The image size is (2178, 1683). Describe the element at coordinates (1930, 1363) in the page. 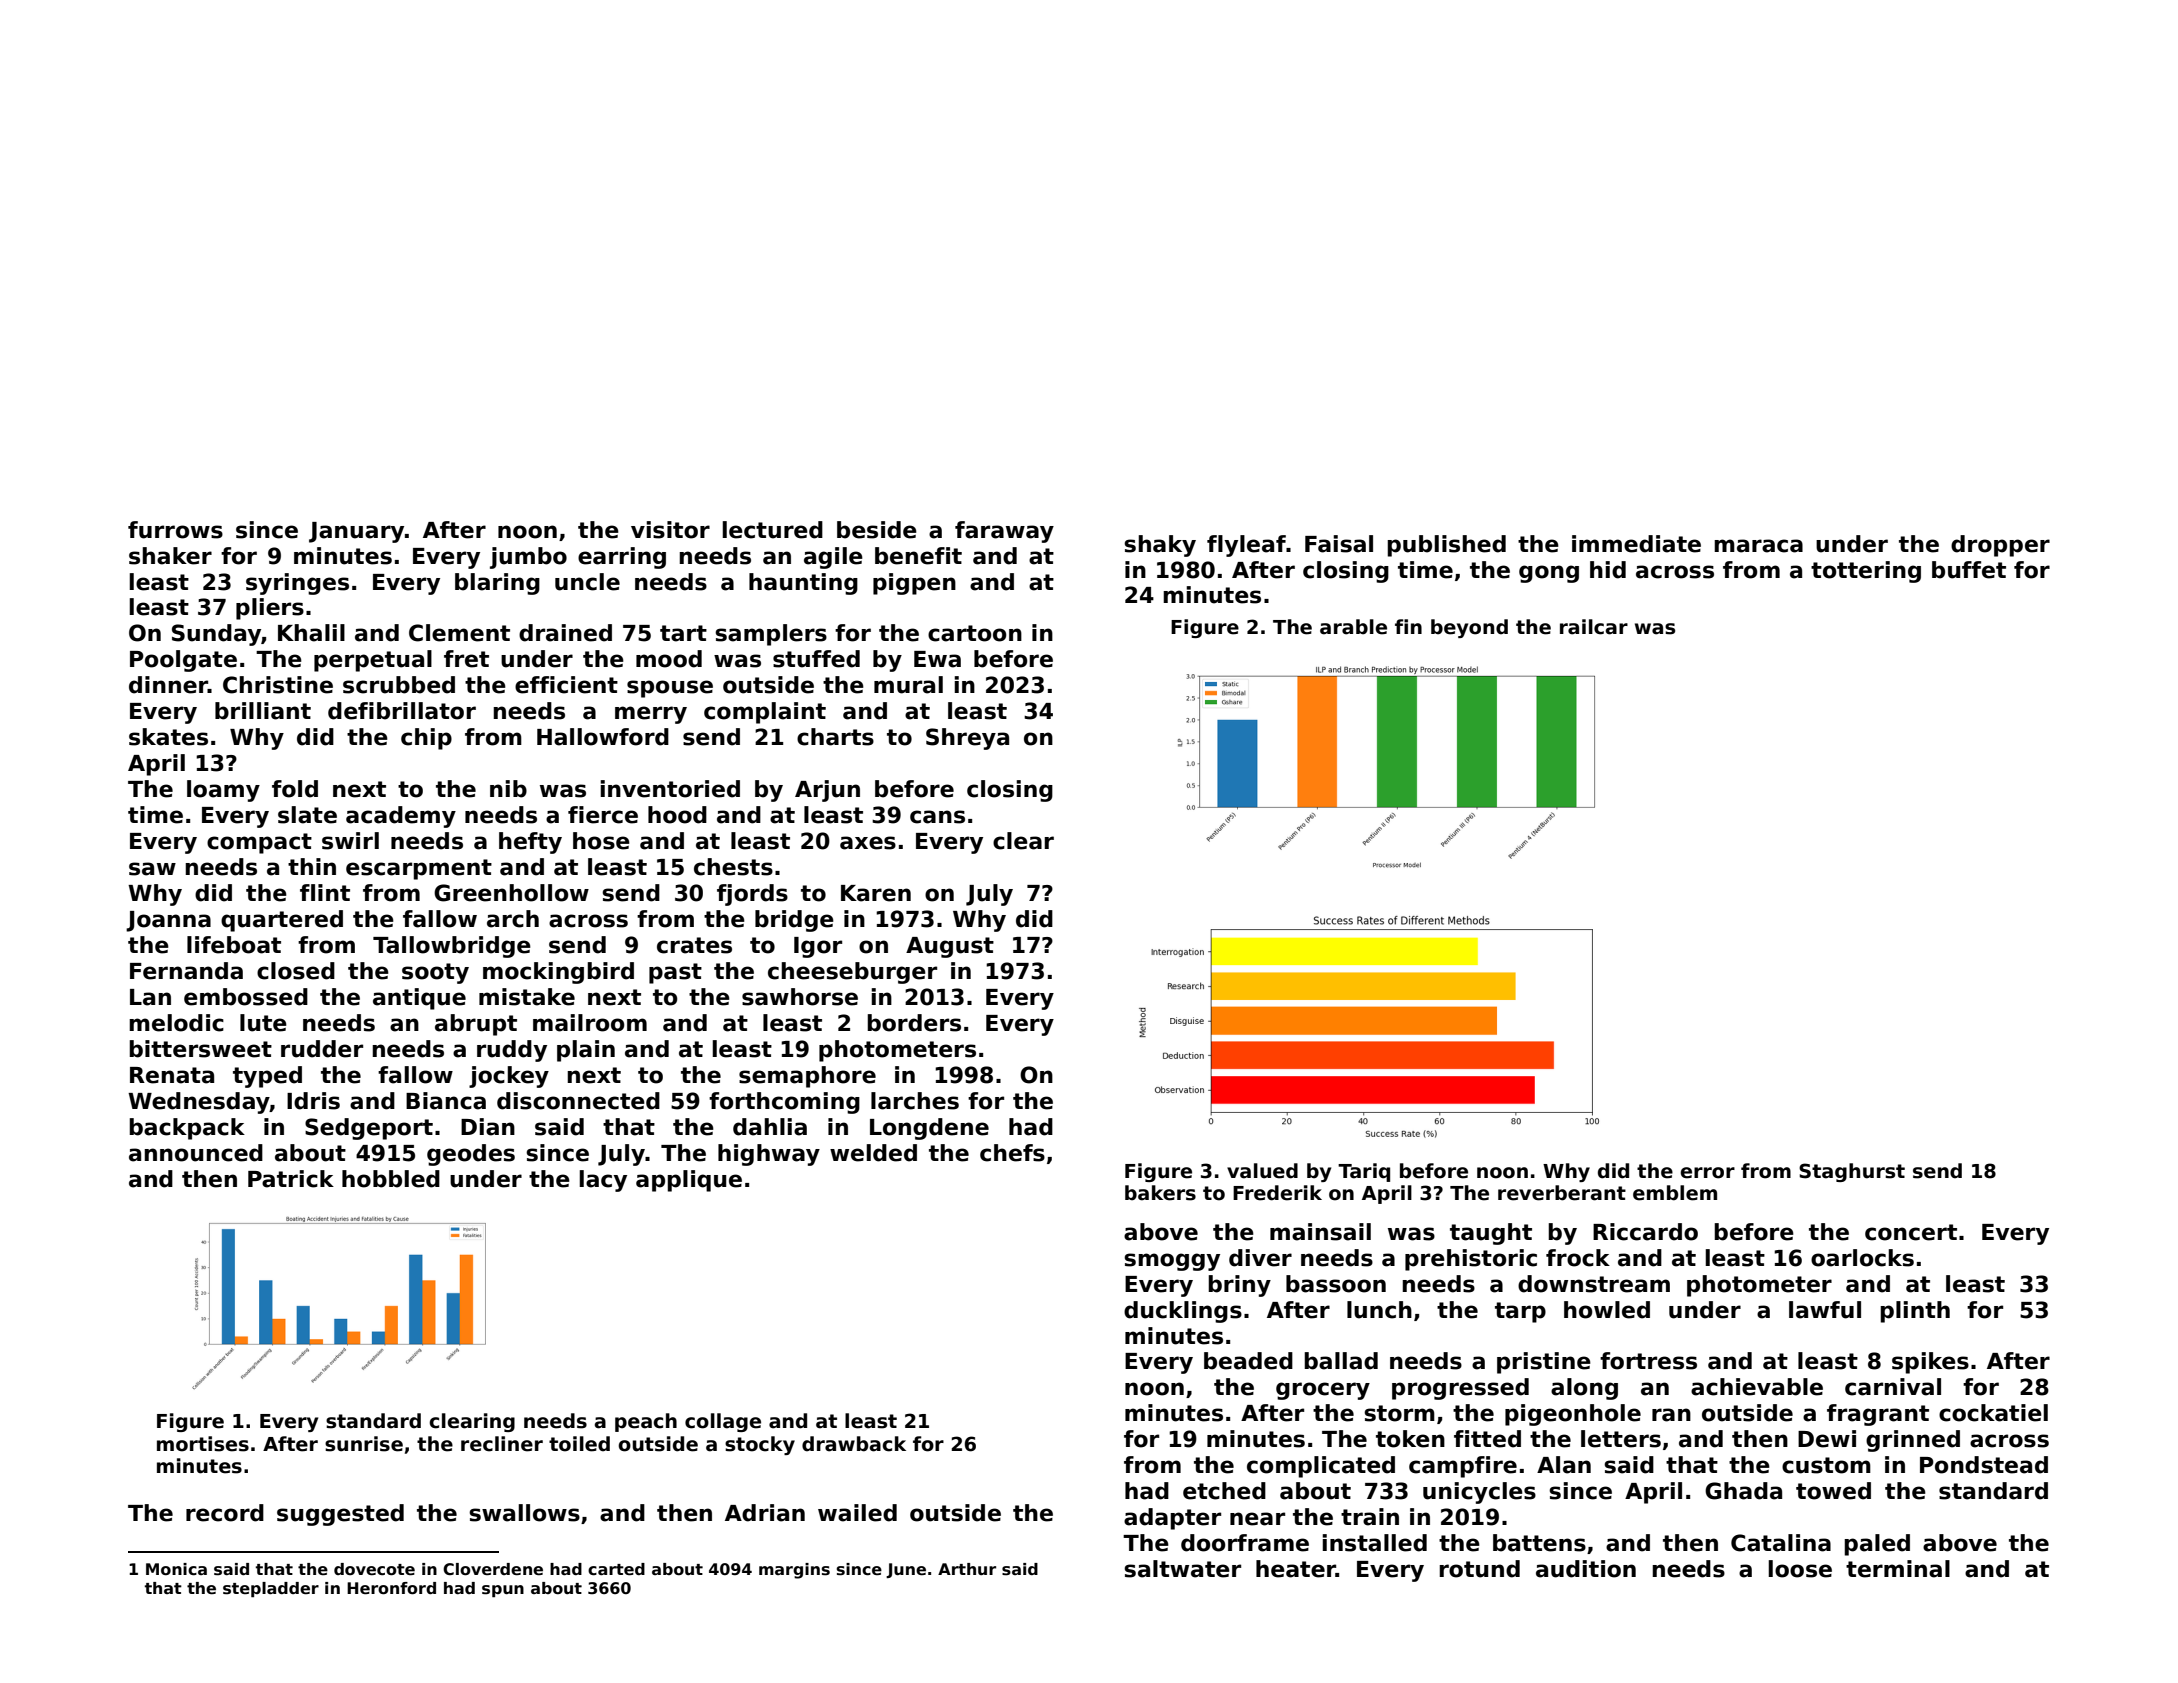

I see `spikes` at that location.
